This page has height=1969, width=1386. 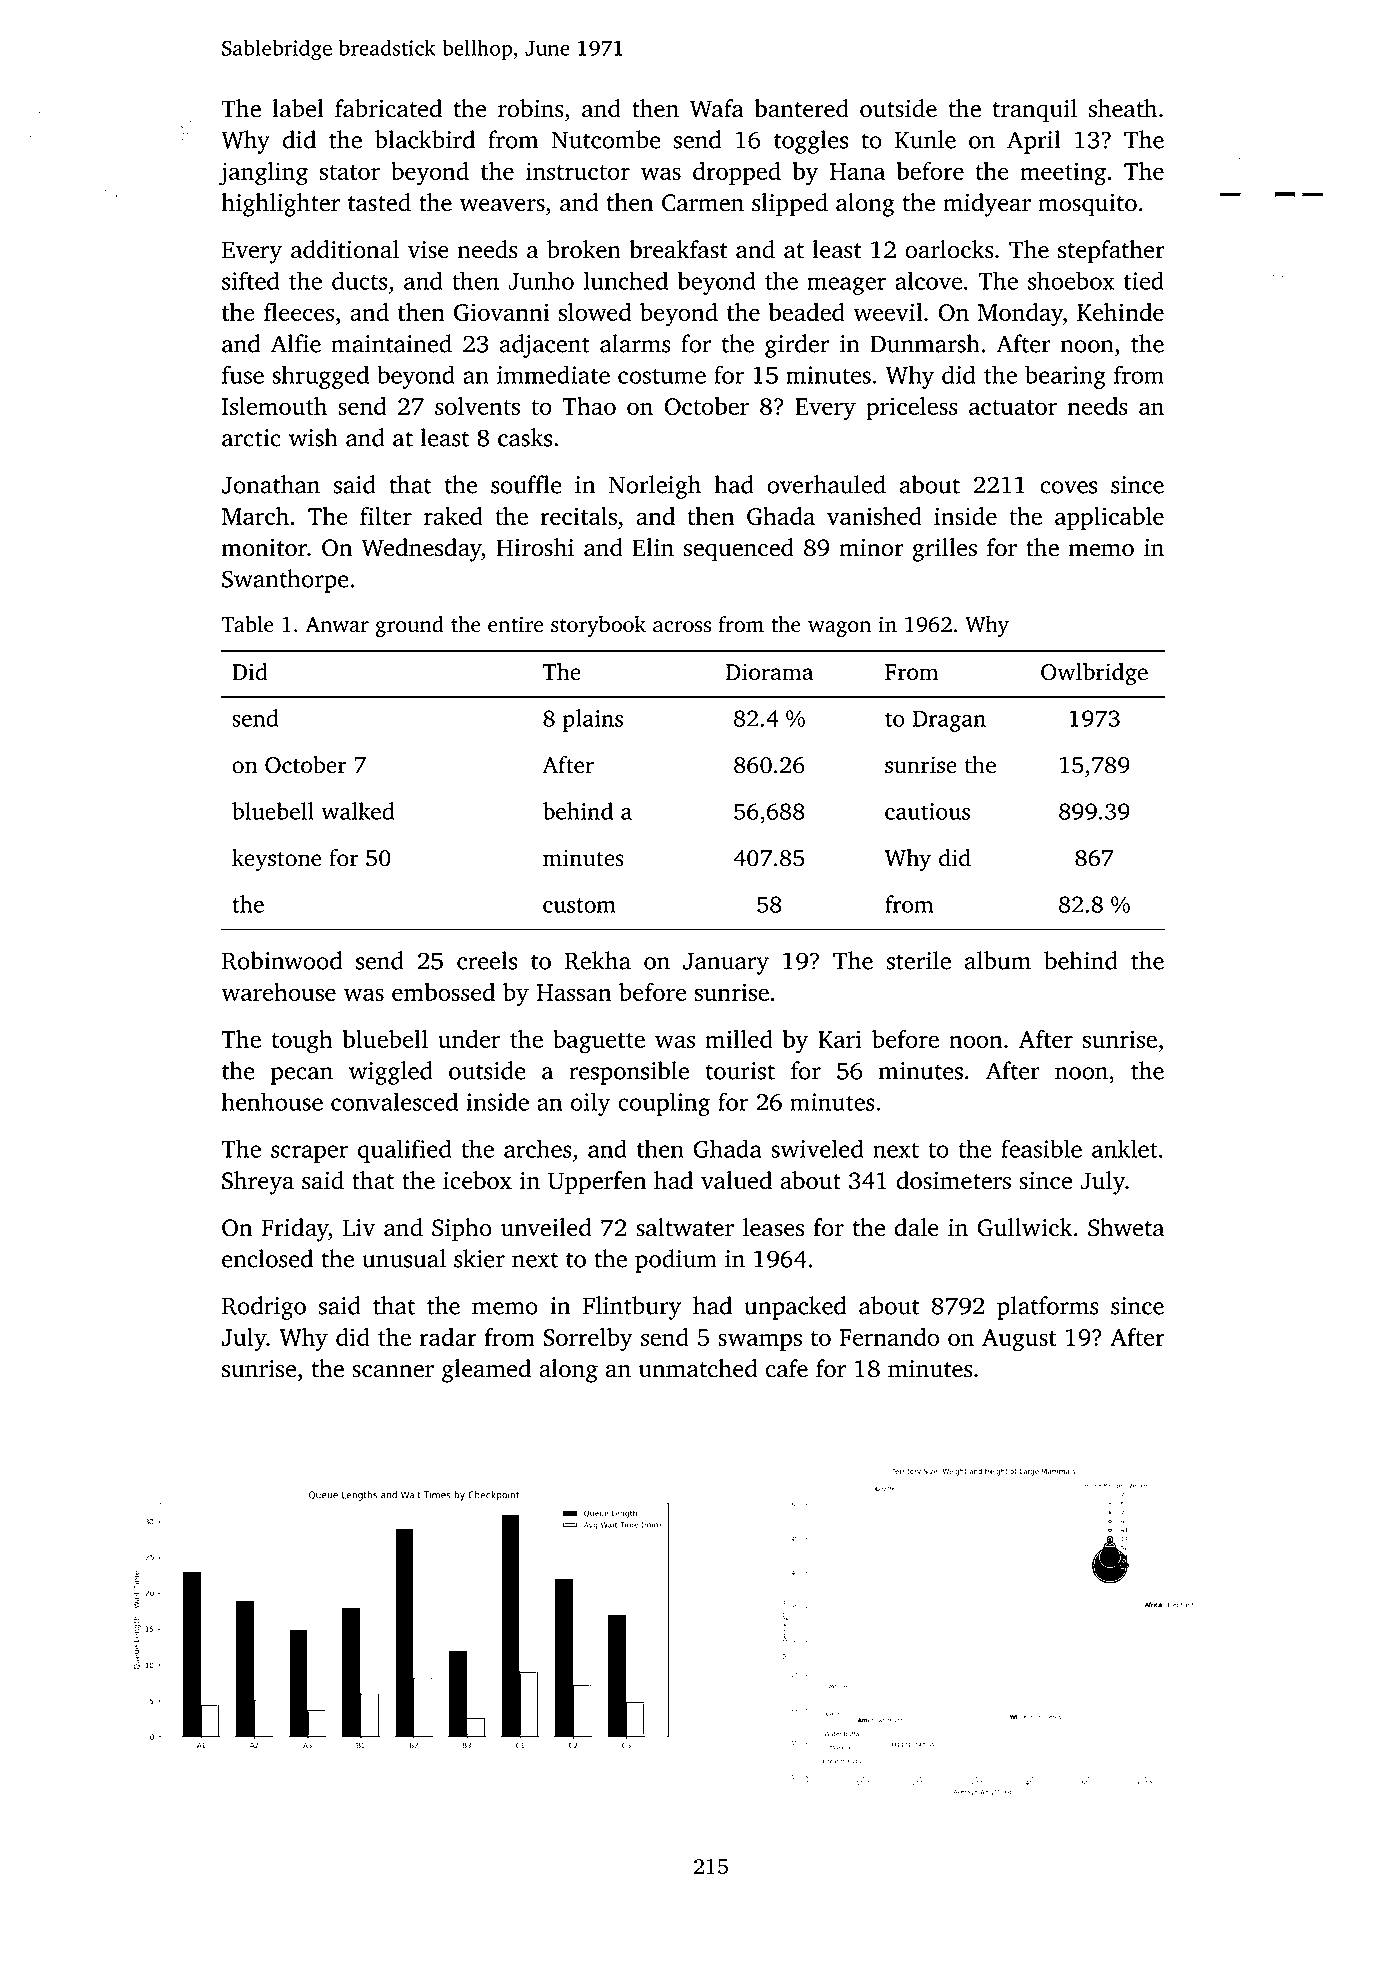 I want to click on fuse, so click(x=243, y=374).
